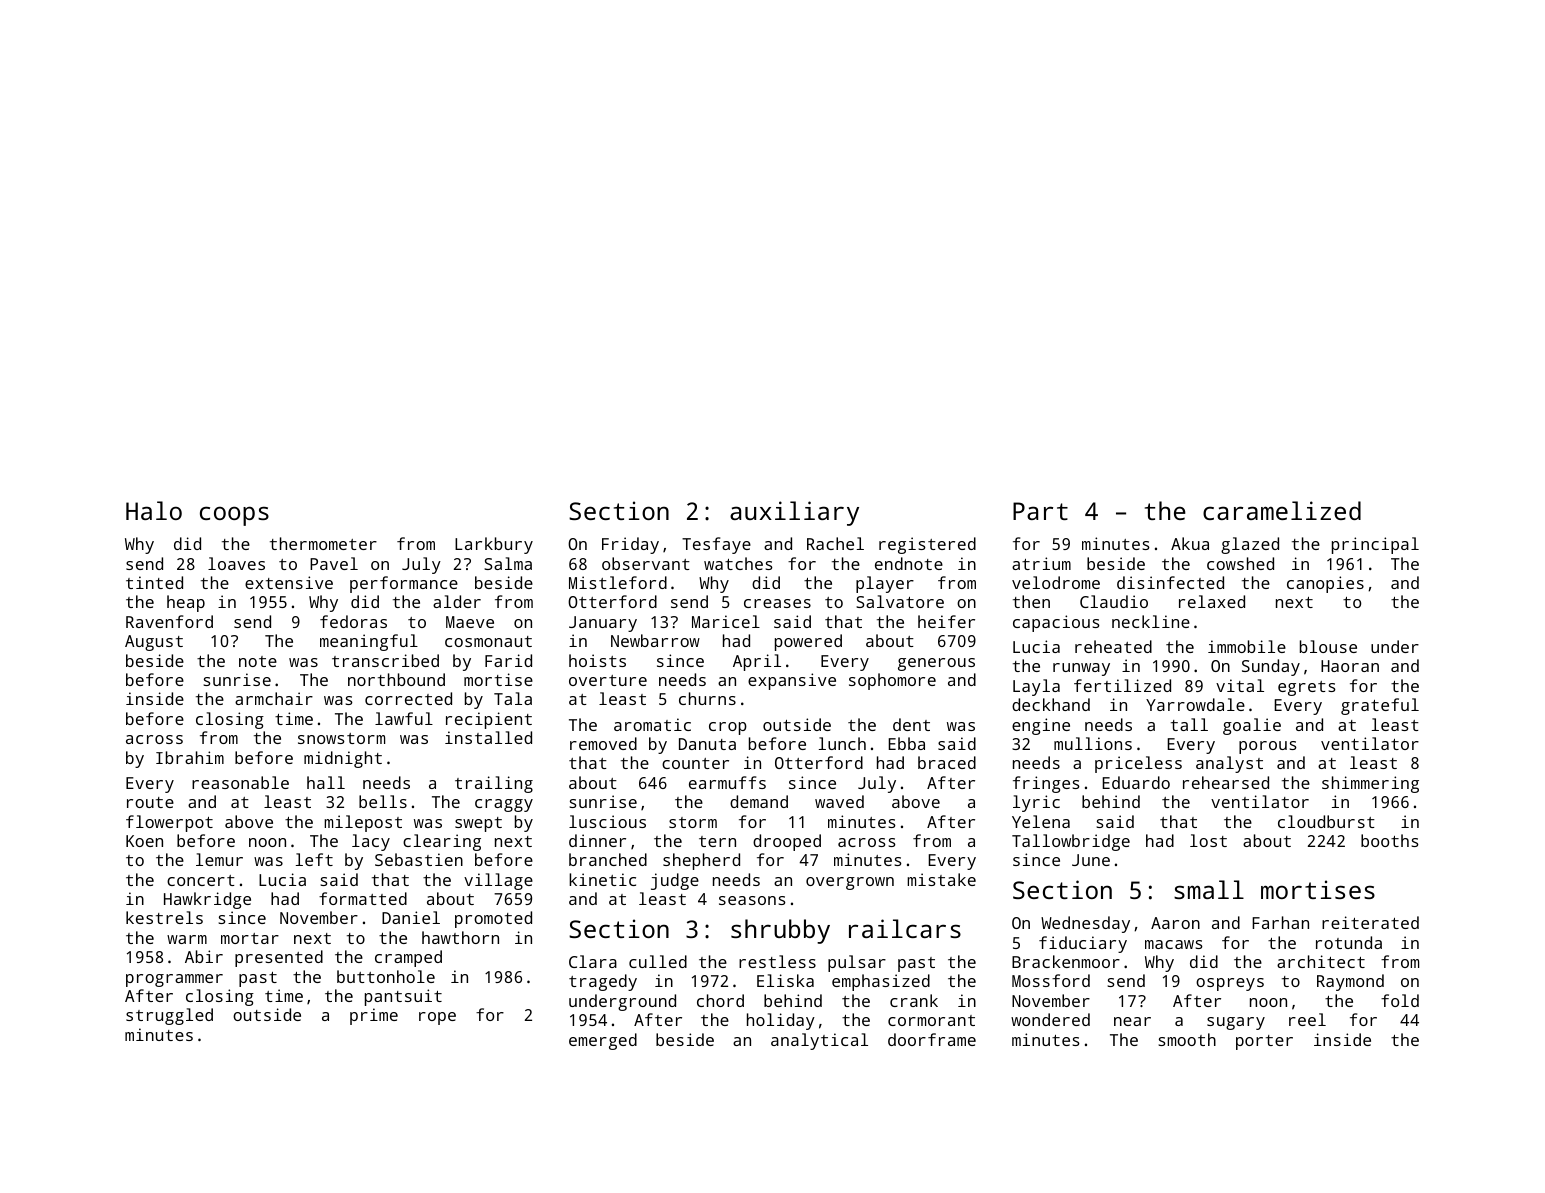 Image resolution: width=1545 pixels, height=1193 pixels. I want to click on caramelized, so click(1282, 510).
